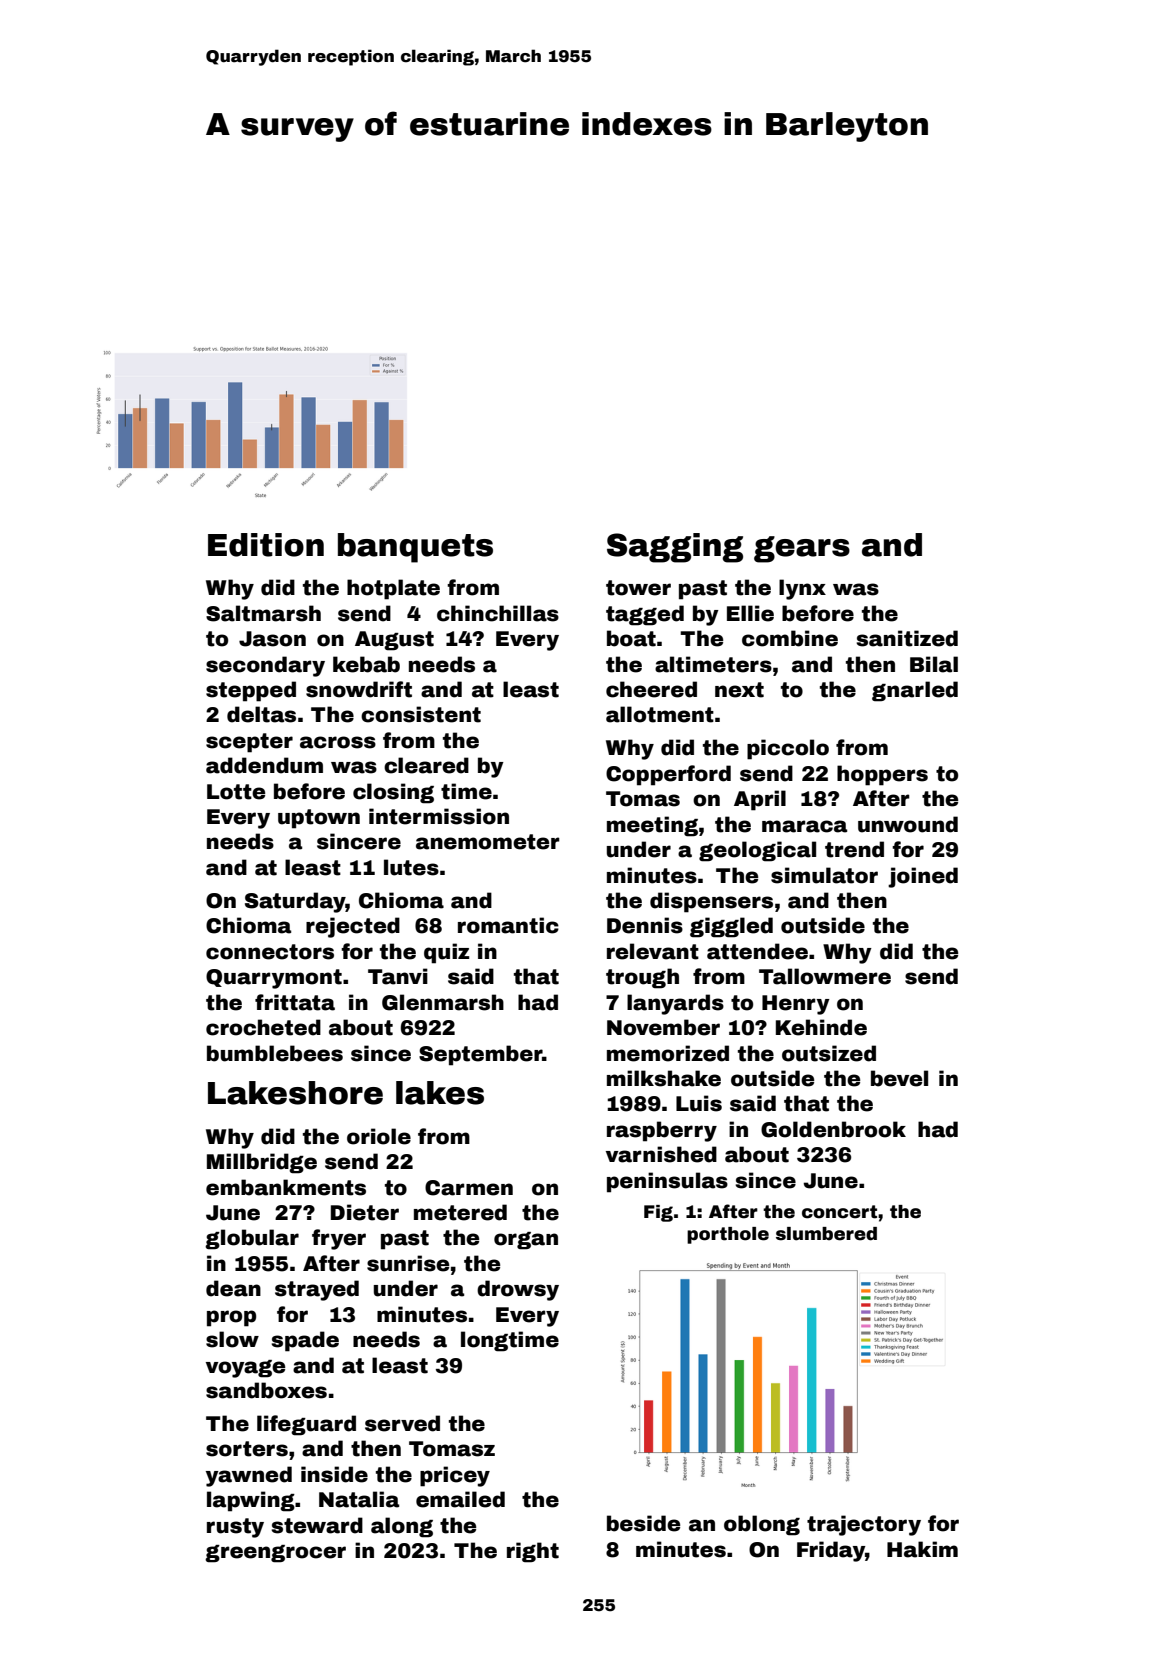 Image resolution: width=1165 pixels, height=1654 pixels. What do you see at coordinates (750, 613) in the screenshot?
I see `Ellie` at bounding box center [750, 613].
